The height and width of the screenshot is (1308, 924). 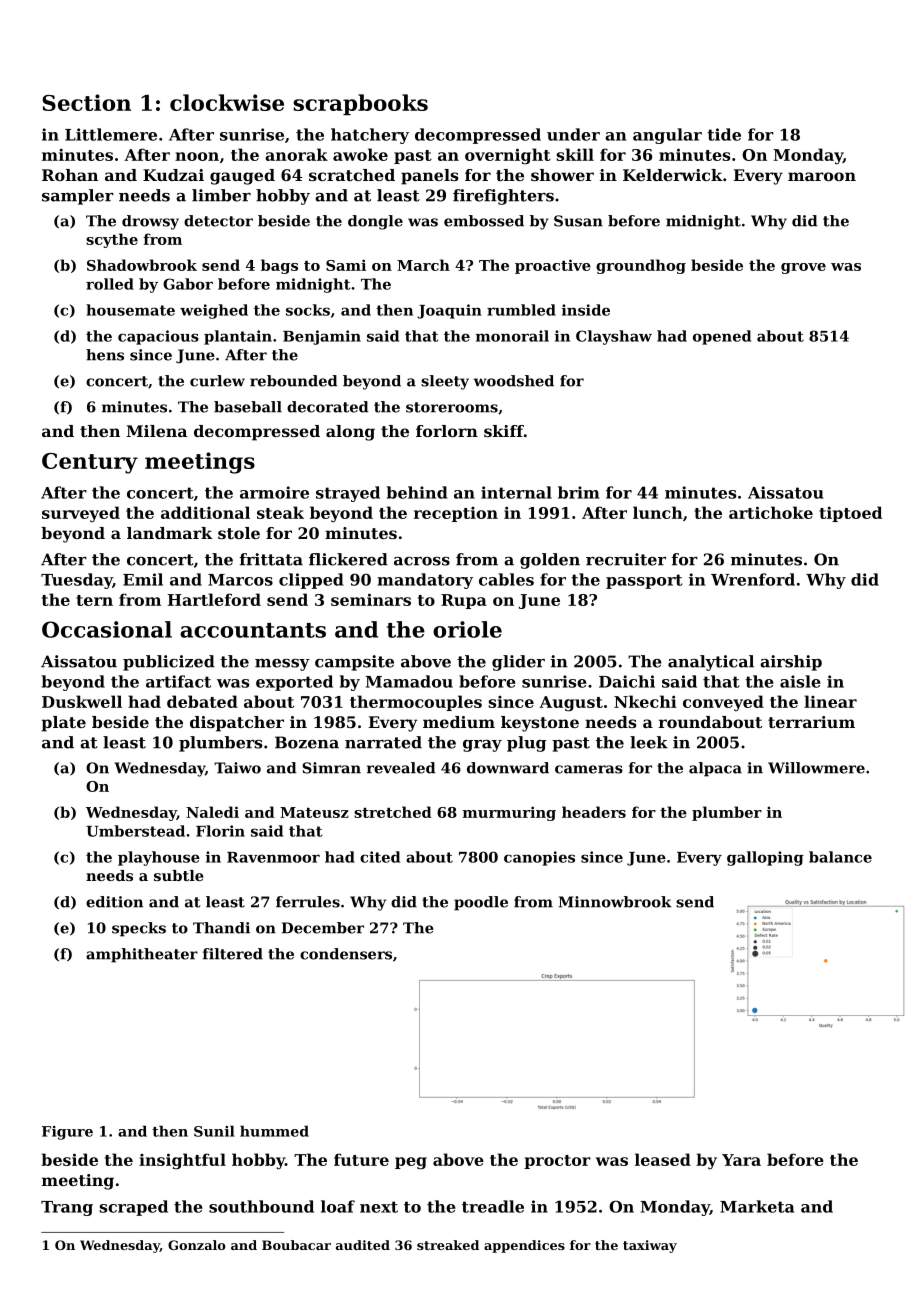 What do you see at coordinates (658, 512) in the screenshot?
I see `lunch` at bounding box center [658, 512].
